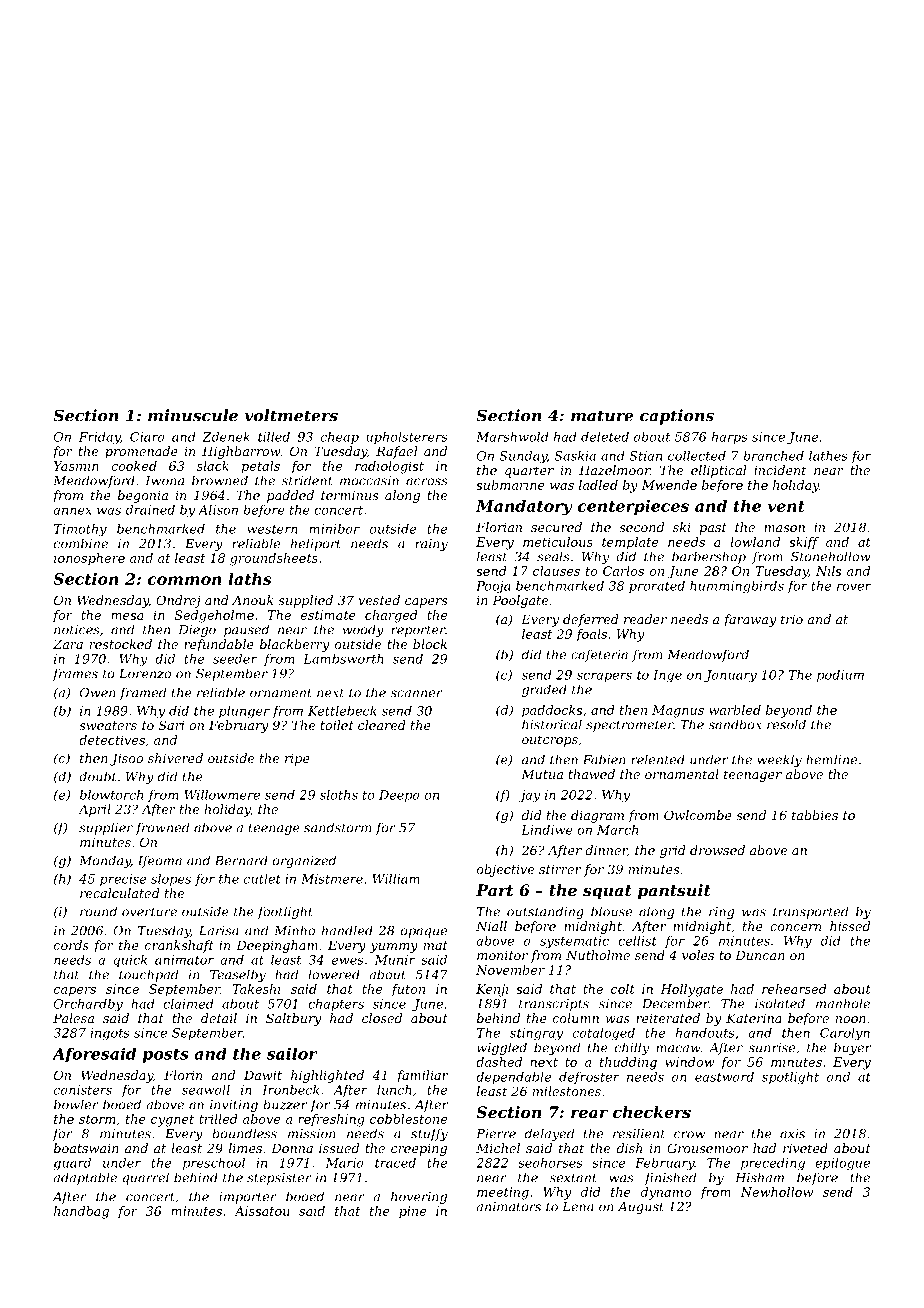 The height and width of the screenshot is (1308, 924). What do you see at coordinates (529, 472) in the screenshot?
I see `quarter` at bounding box center [529, 472].
